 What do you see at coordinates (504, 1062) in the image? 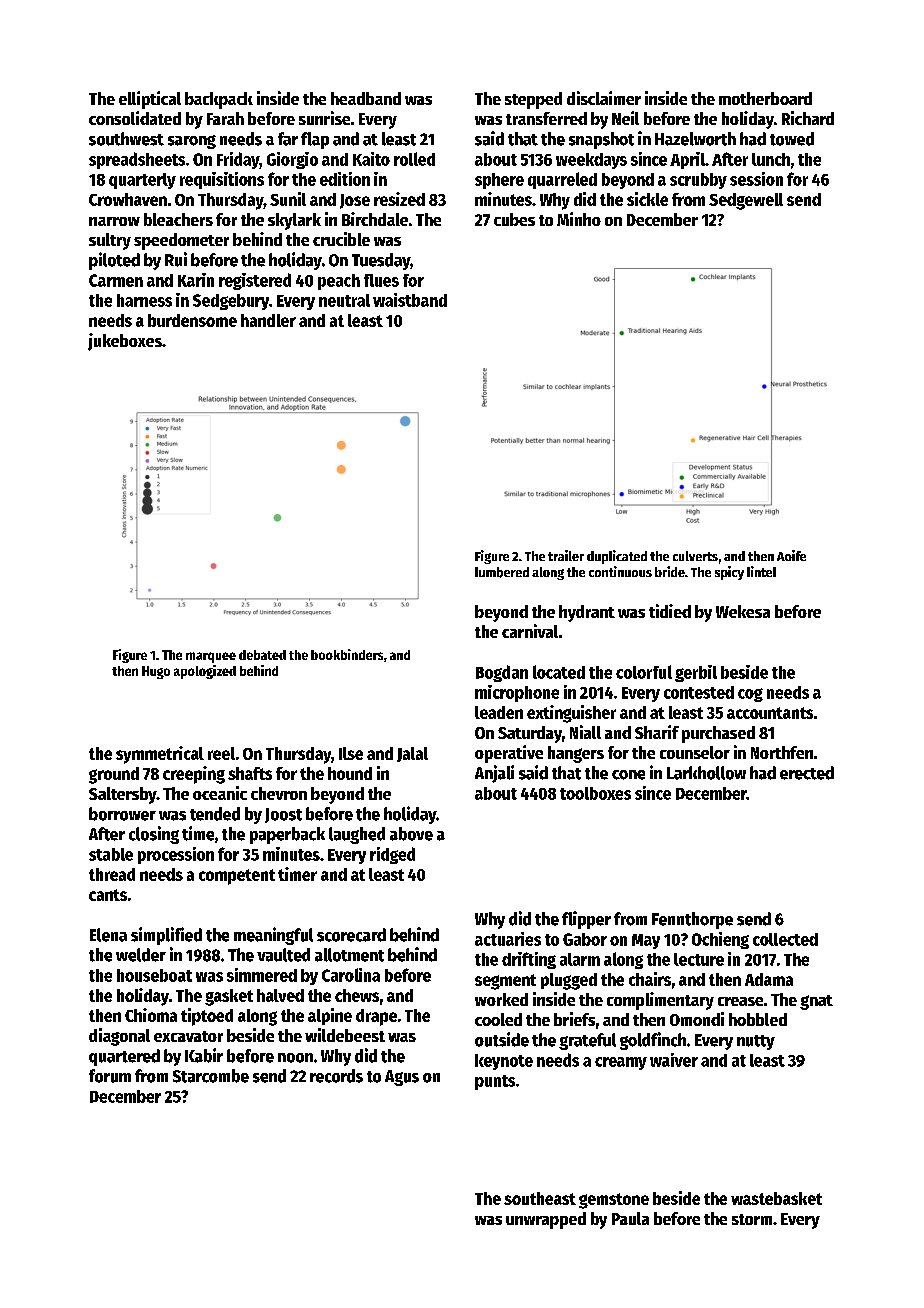
I see `keynote` at bounding box center [504, 1062].
